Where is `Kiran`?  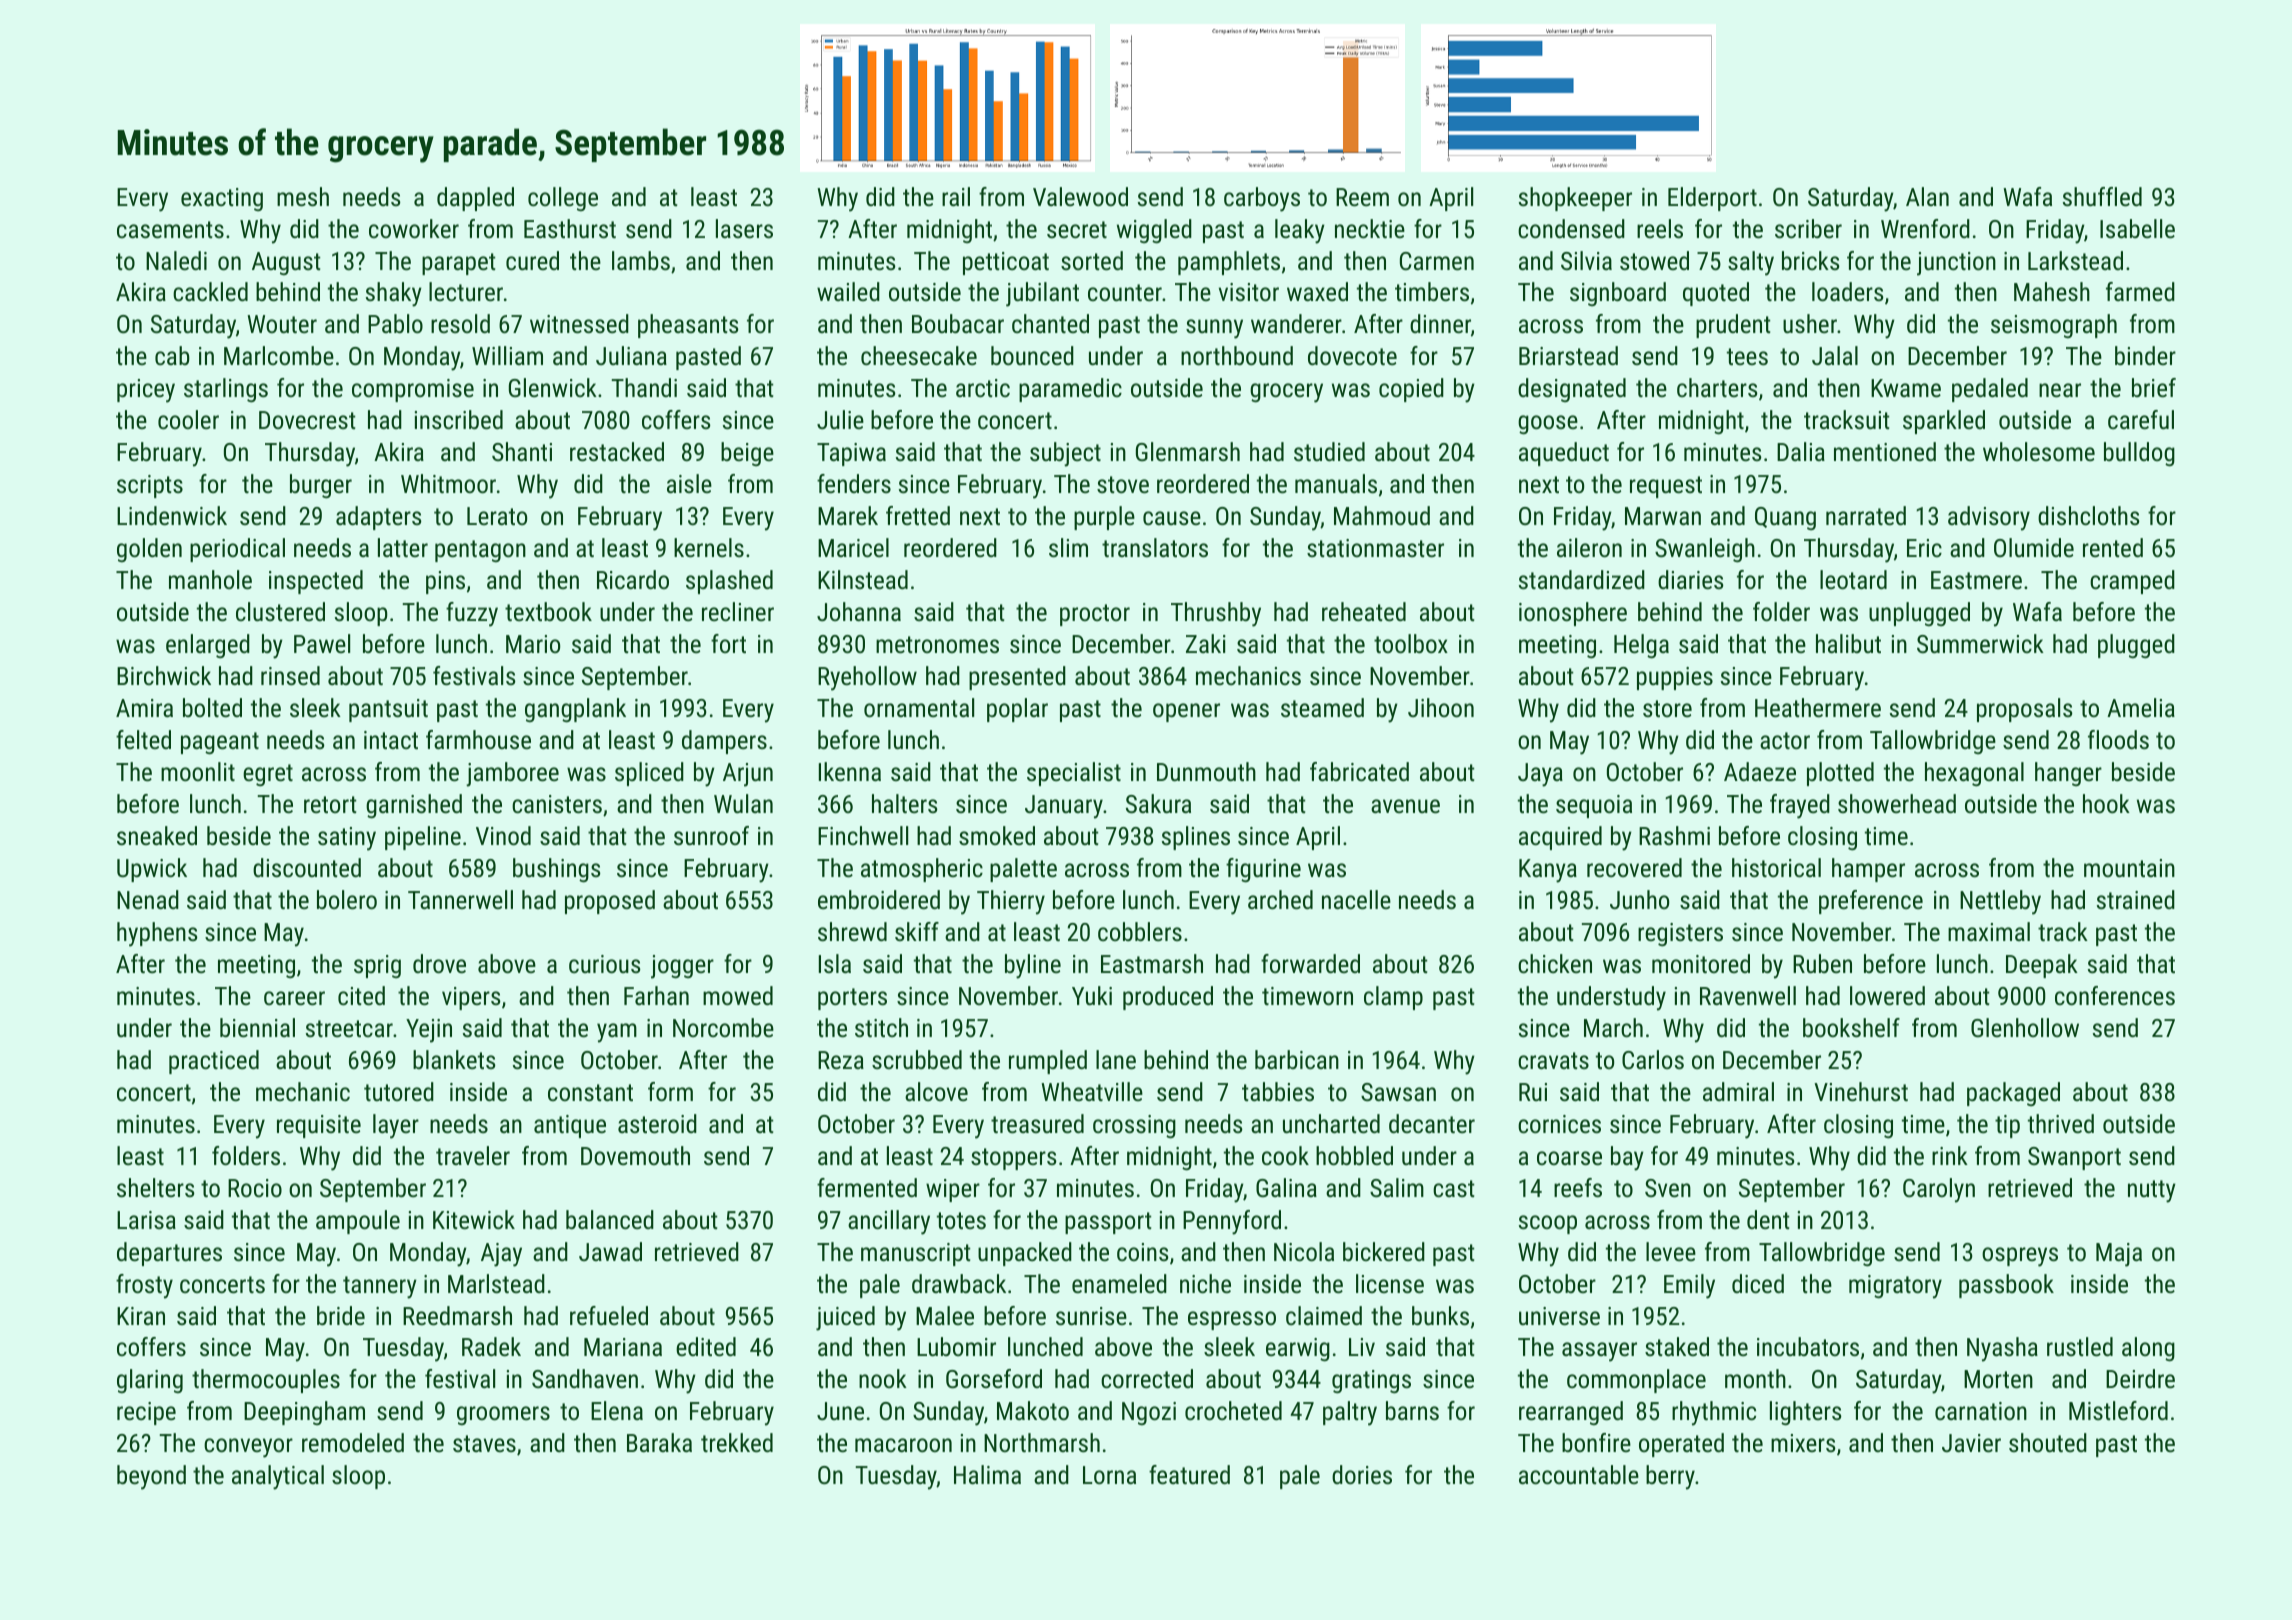
Kiran is located at coordinates (141, 1316).
